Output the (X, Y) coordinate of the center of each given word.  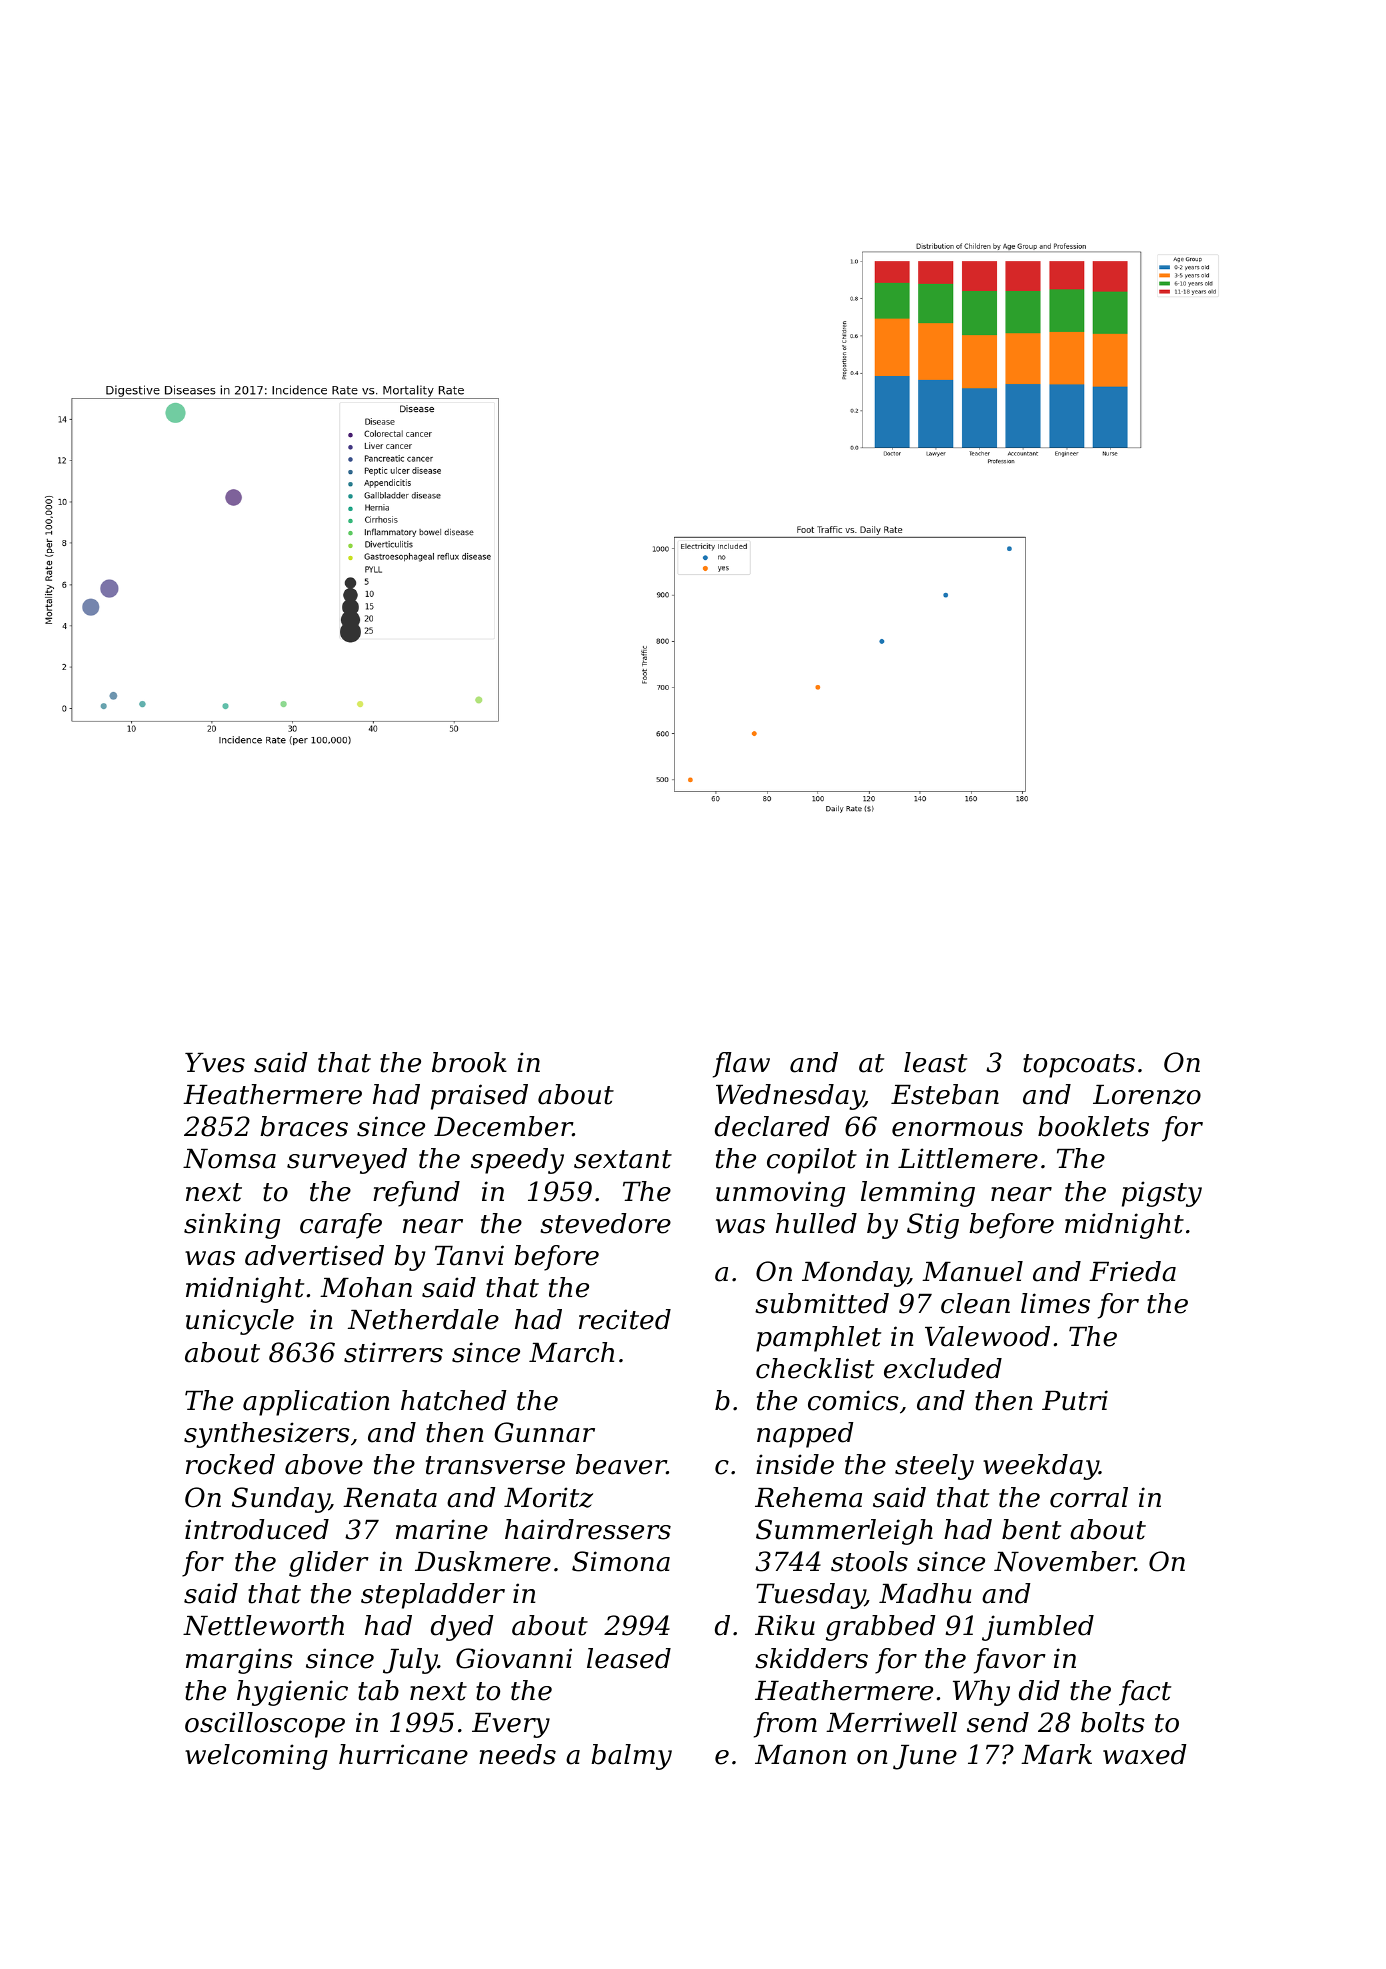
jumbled (1038, 1628)
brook (469, 1062)
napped (805, 1435)
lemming (918, 1194)
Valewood (987, 1336)
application (316, 1403)
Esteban (945, 1094)
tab (378, 1690)
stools (869, 1561)
